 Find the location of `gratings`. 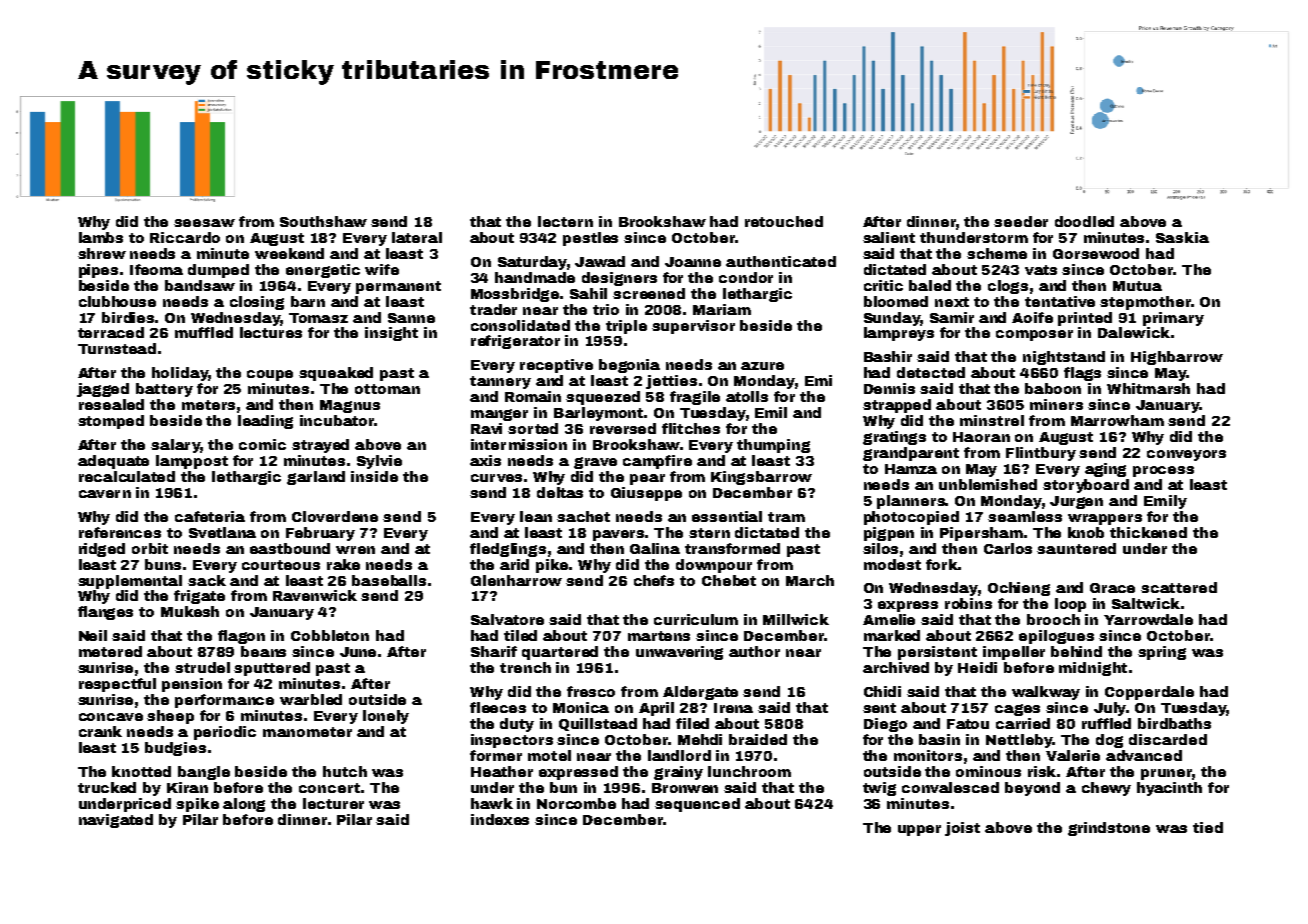

gratings is located at coordinates (894, 438).
